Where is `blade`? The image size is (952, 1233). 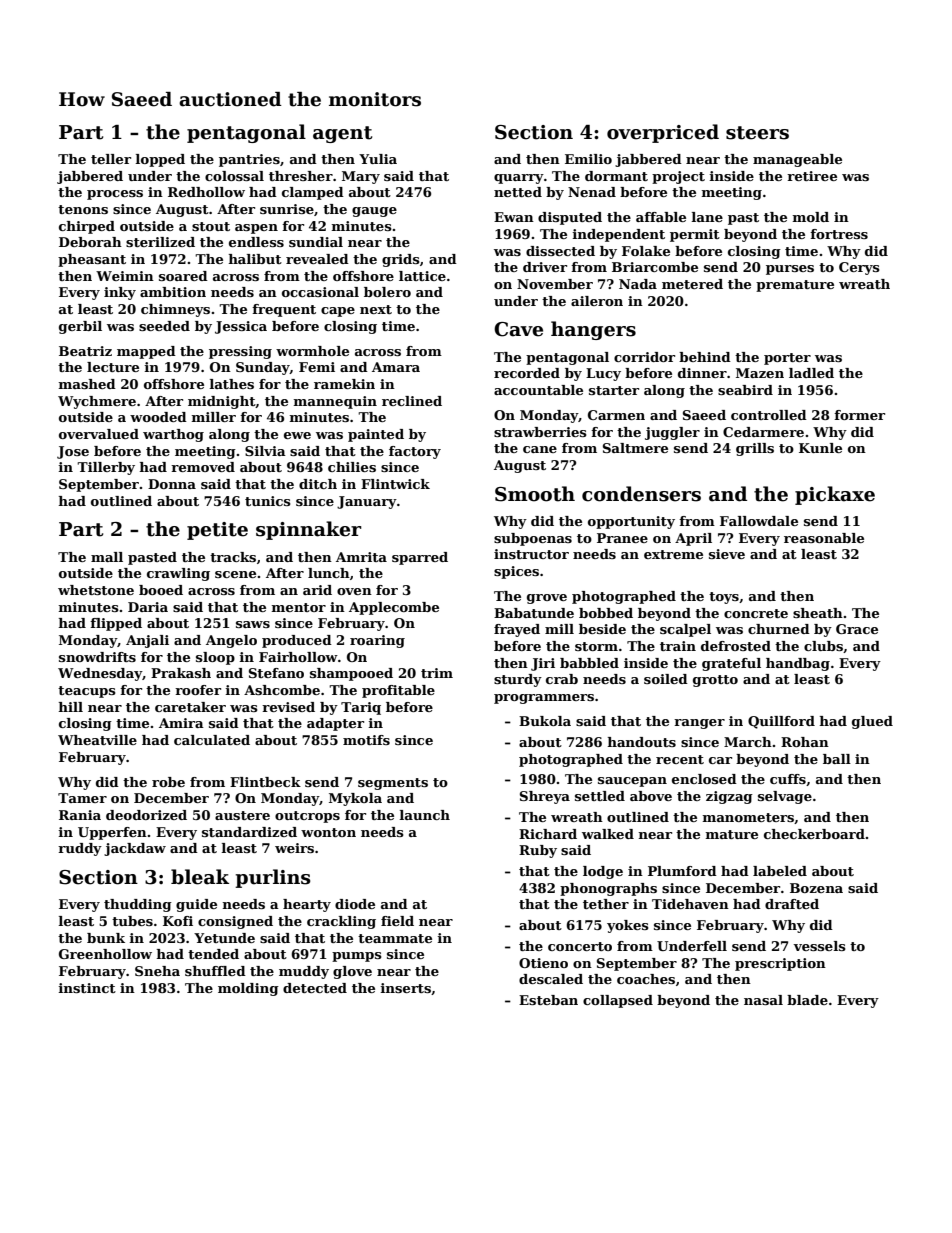
blade is located at coordinates (807, 1000).
